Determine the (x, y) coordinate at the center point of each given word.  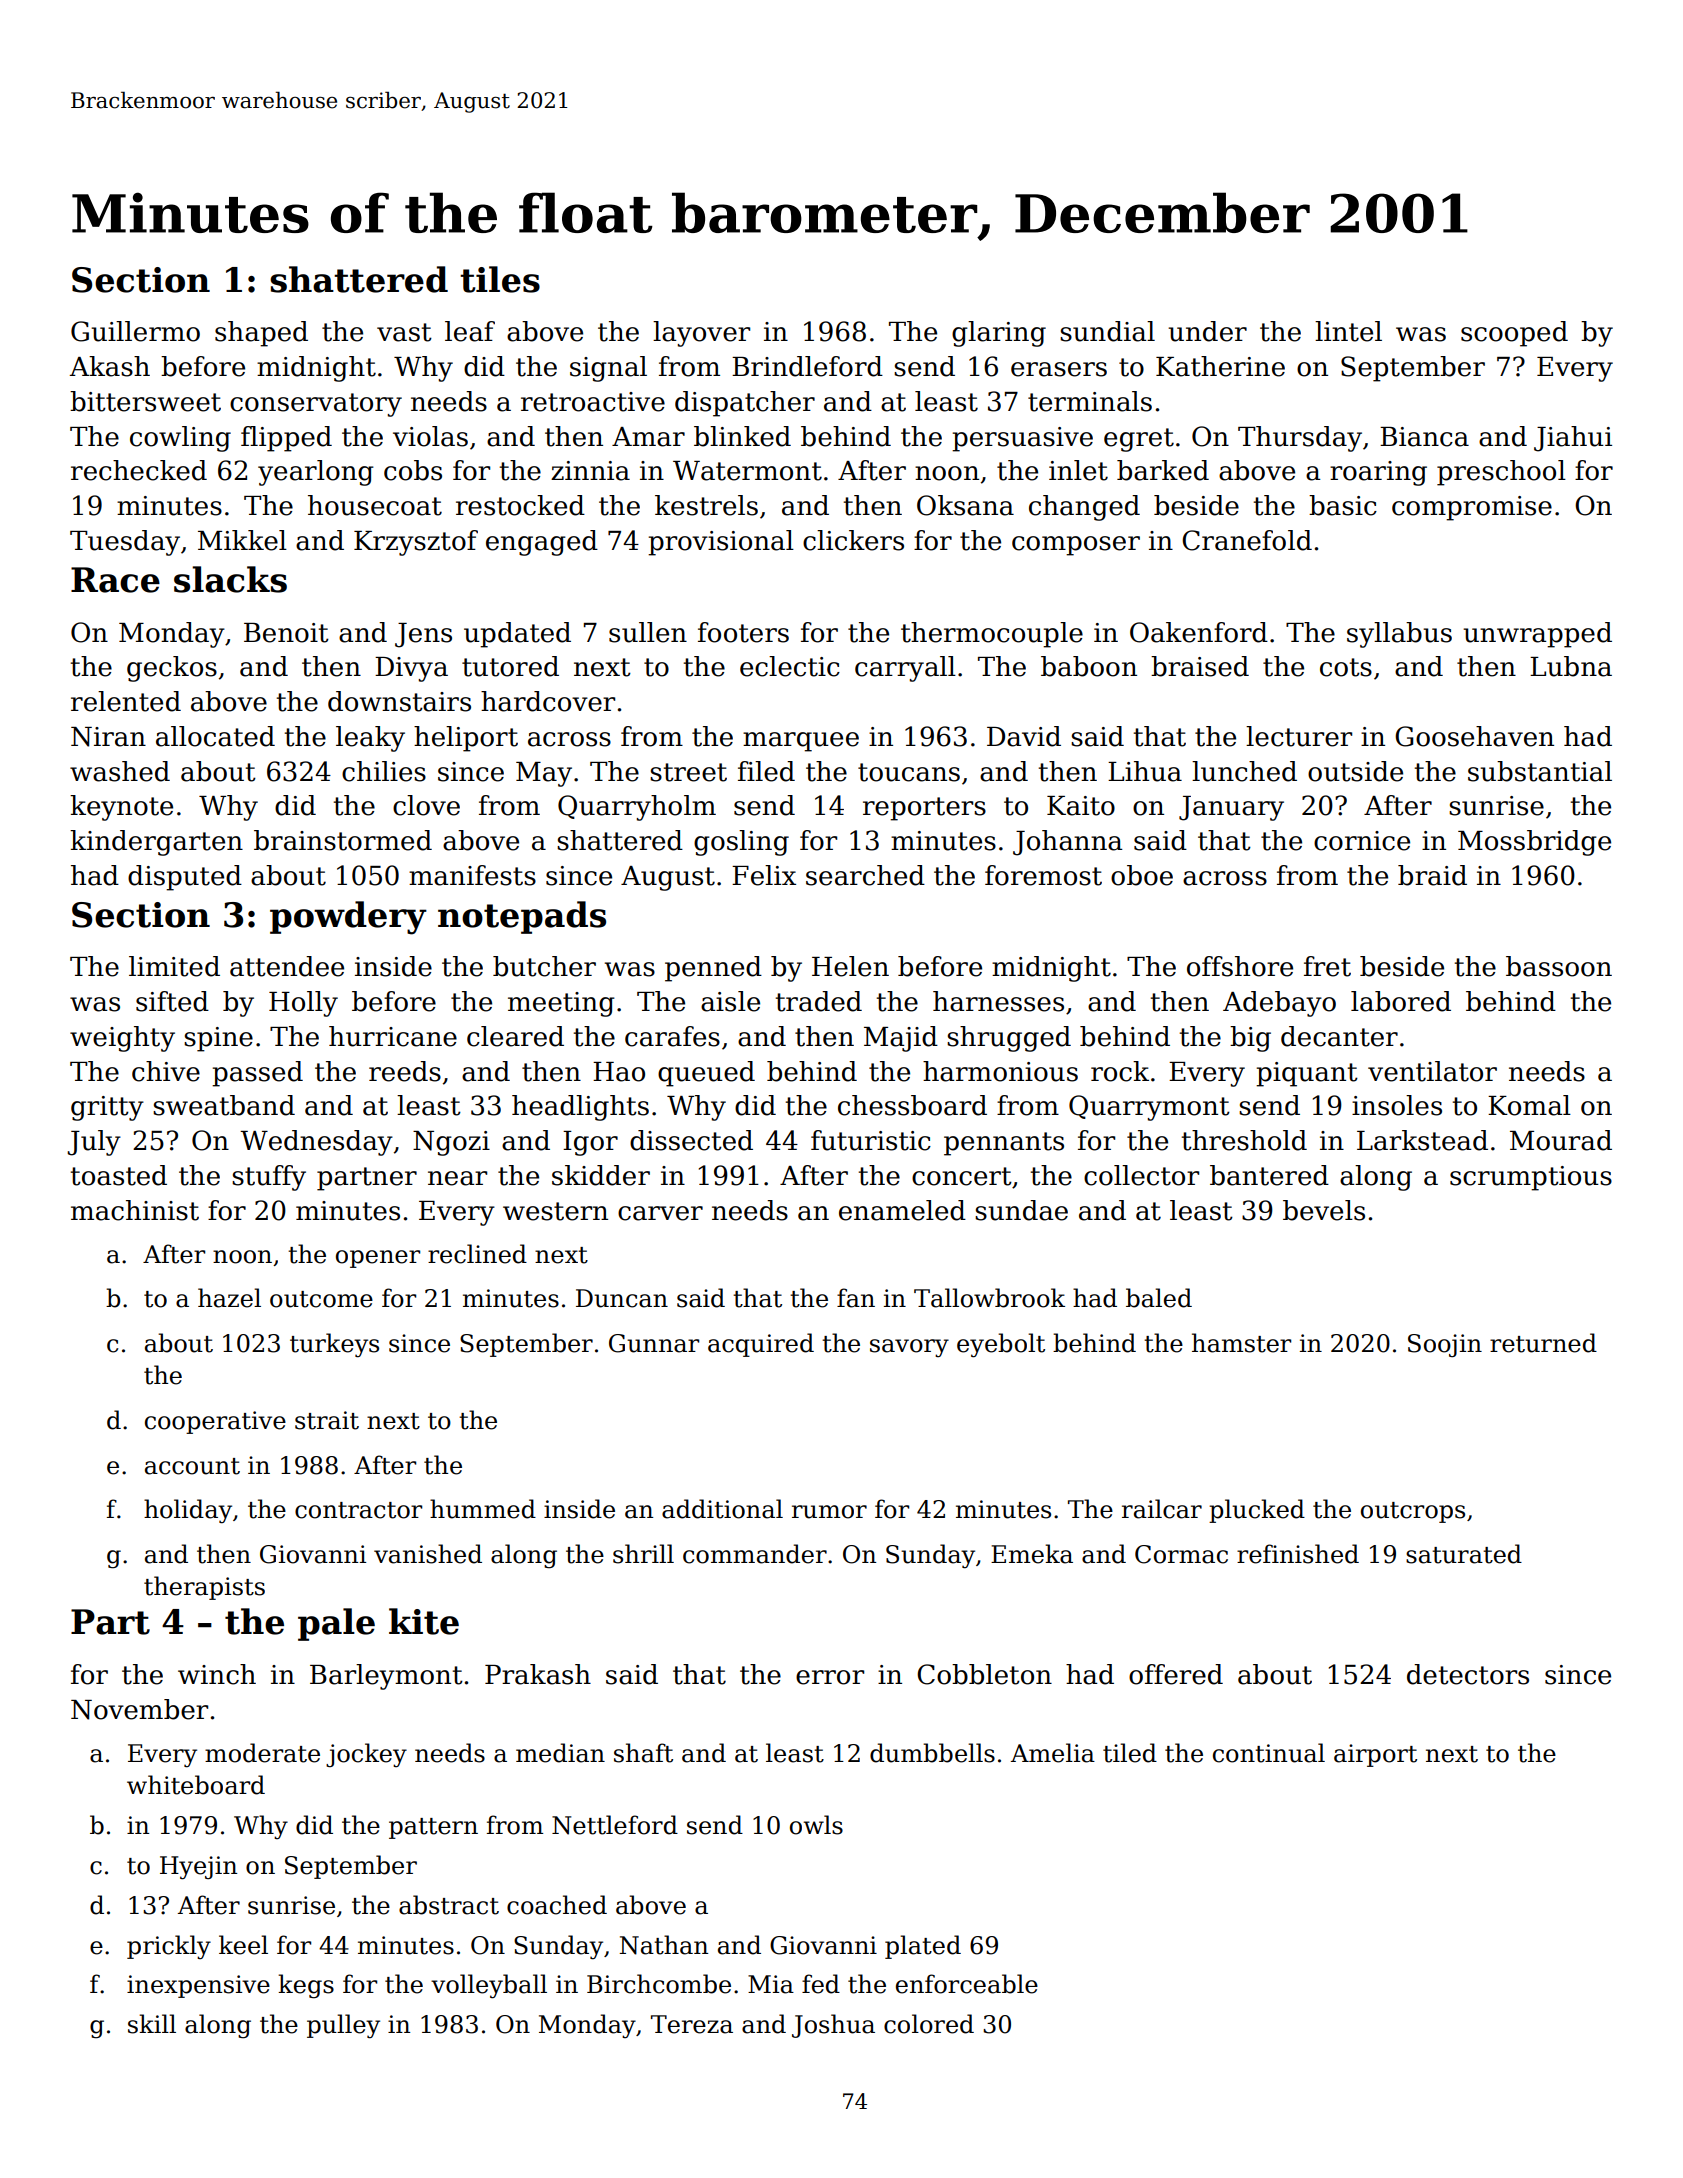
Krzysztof (416, 543)
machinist (135, 1210)
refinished (1298, 1554)
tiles (500, 279)
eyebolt (1001, 1345)
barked (1163, 470)
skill (152, 2024)
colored (929, 2024)
